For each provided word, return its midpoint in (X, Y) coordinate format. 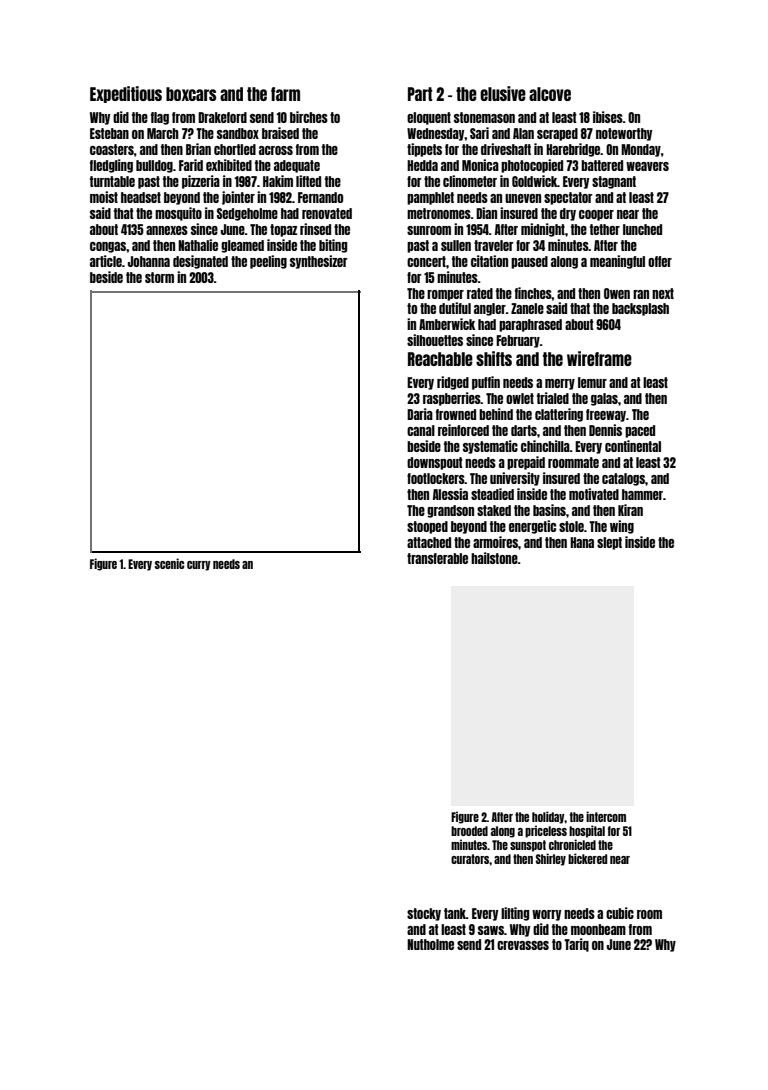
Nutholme (430, 944)
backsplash (640, 309)
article (106, 261)
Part (420, 94)
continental (633, 446)
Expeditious (126, 94)
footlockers (436, 478)
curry (199, 566)
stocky (424, 914)
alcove (550, 94)
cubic (620, 913)
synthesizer (319, 262)
